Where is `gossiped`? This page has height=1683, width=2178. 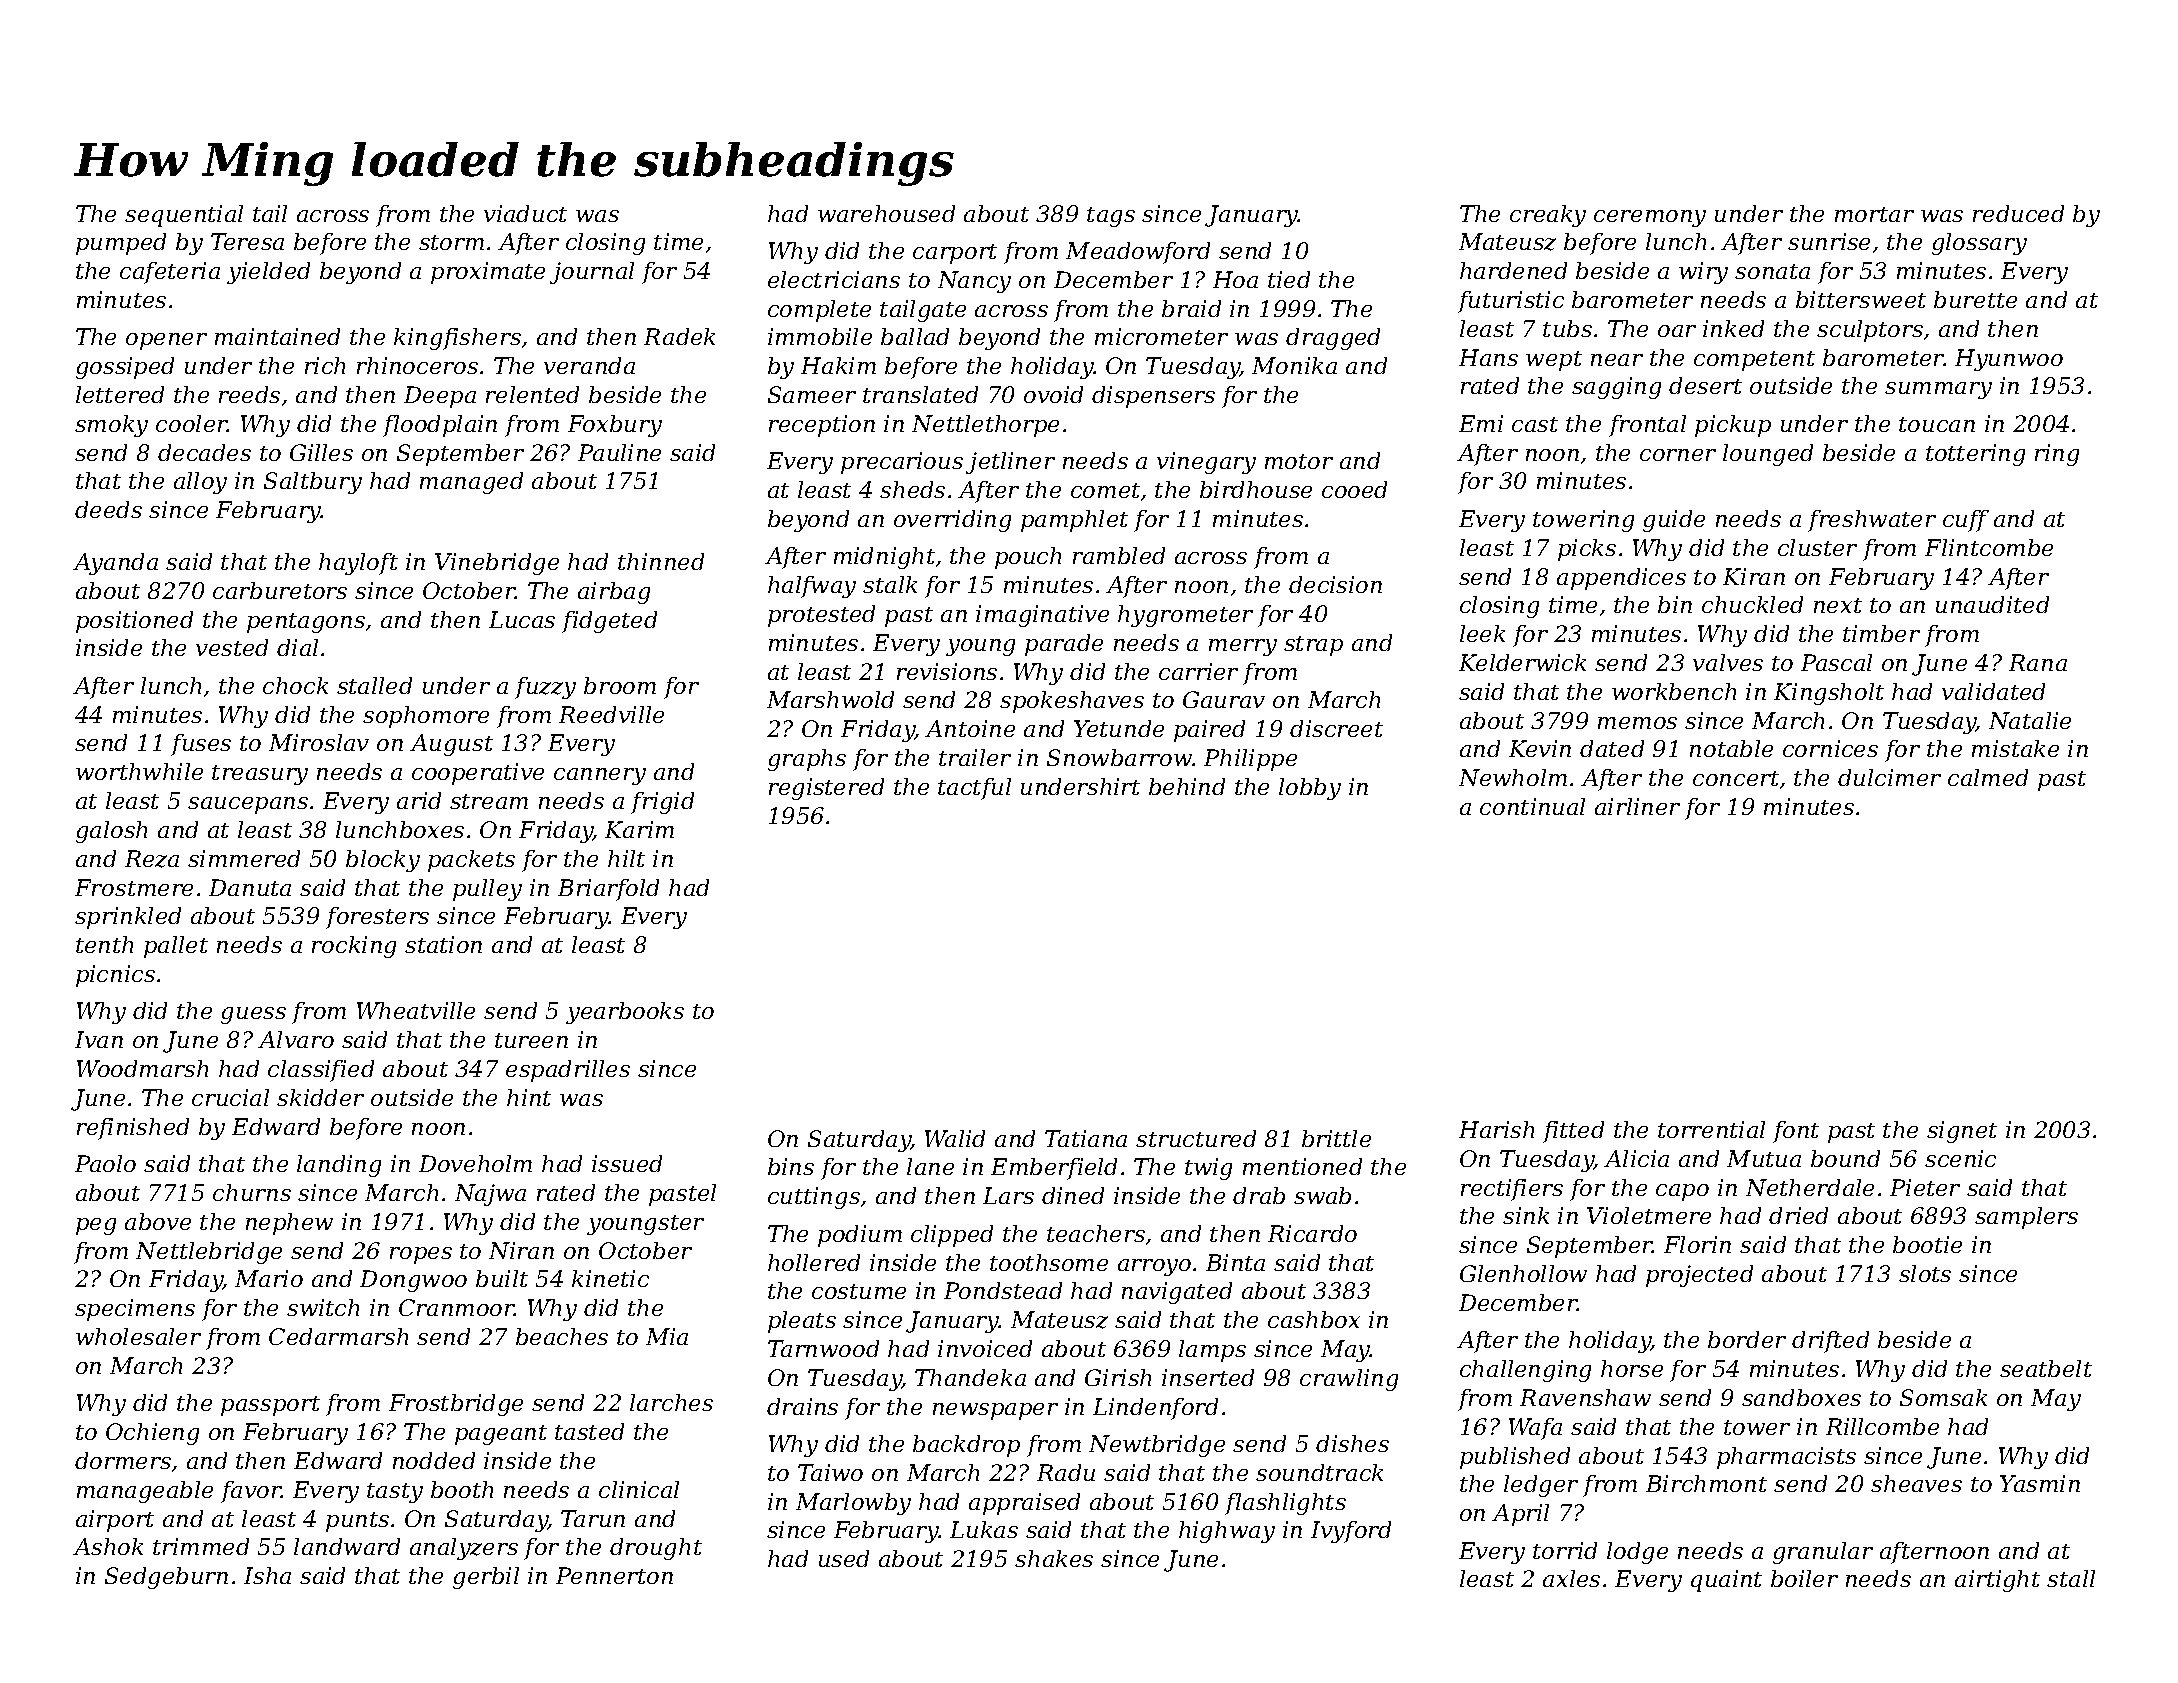
gossiped is located at coordinates (125, 368).
